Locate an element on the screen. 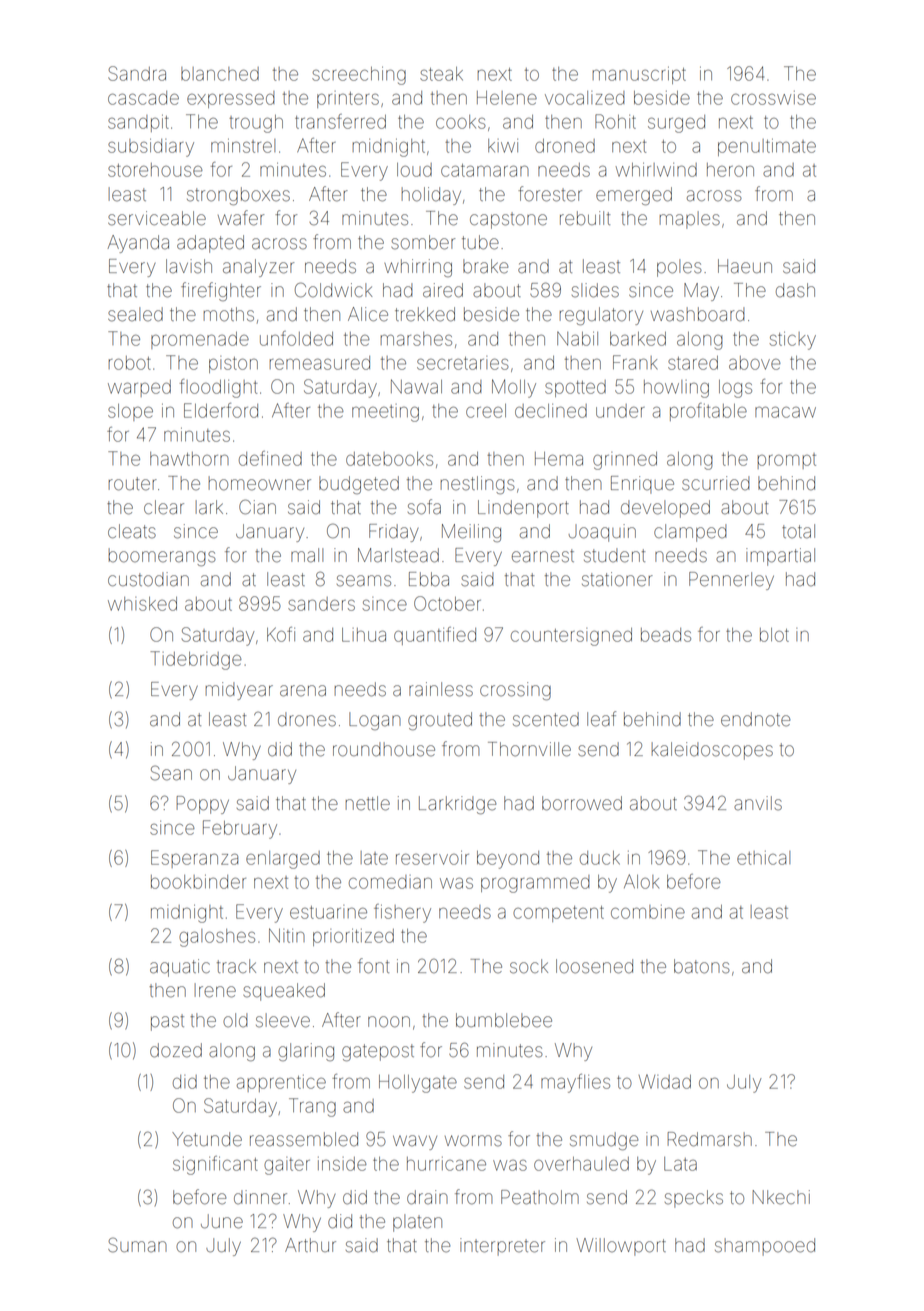 The width and height of the screenshot is (924, 1311). interpreter is located at coordinates (502, 1247).
